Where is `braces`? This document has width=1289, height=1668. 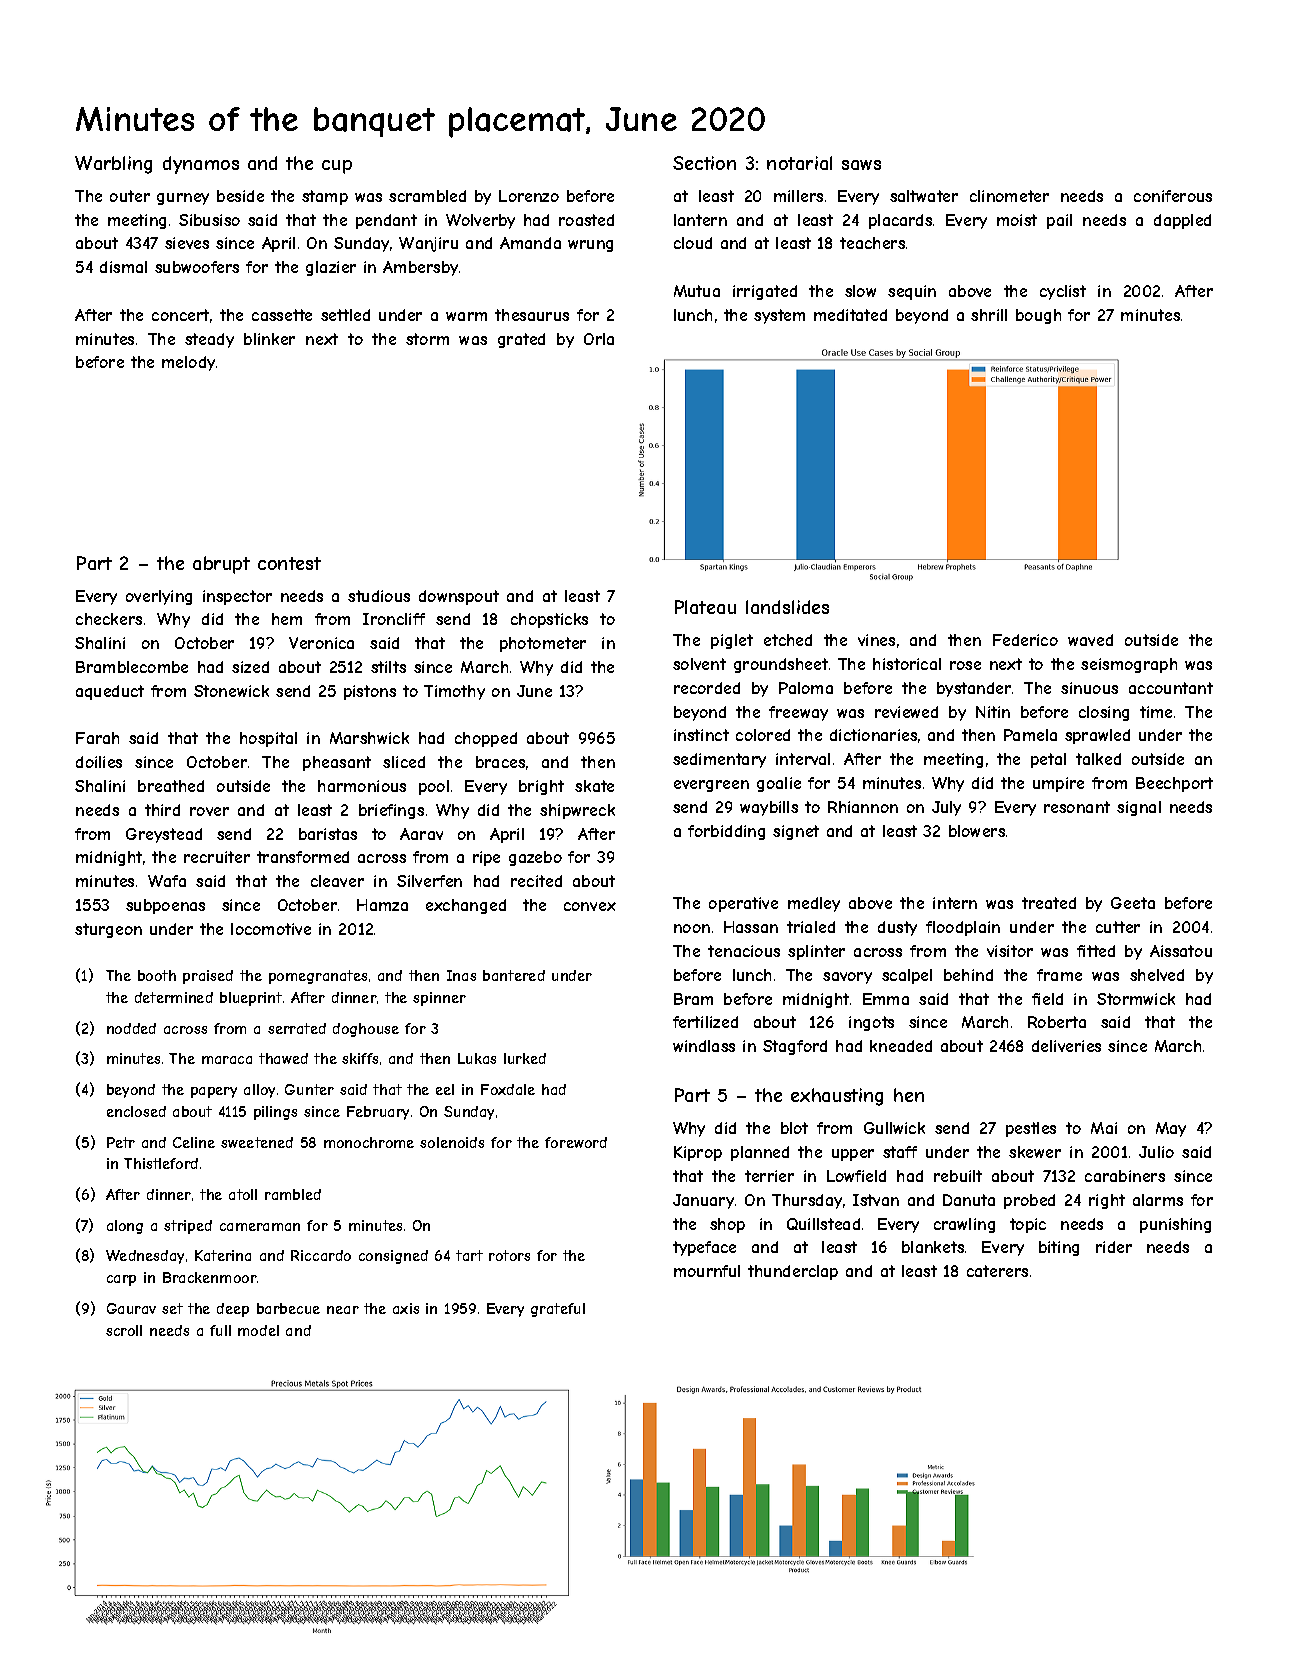
braces is located at coordinates (500, 762).
